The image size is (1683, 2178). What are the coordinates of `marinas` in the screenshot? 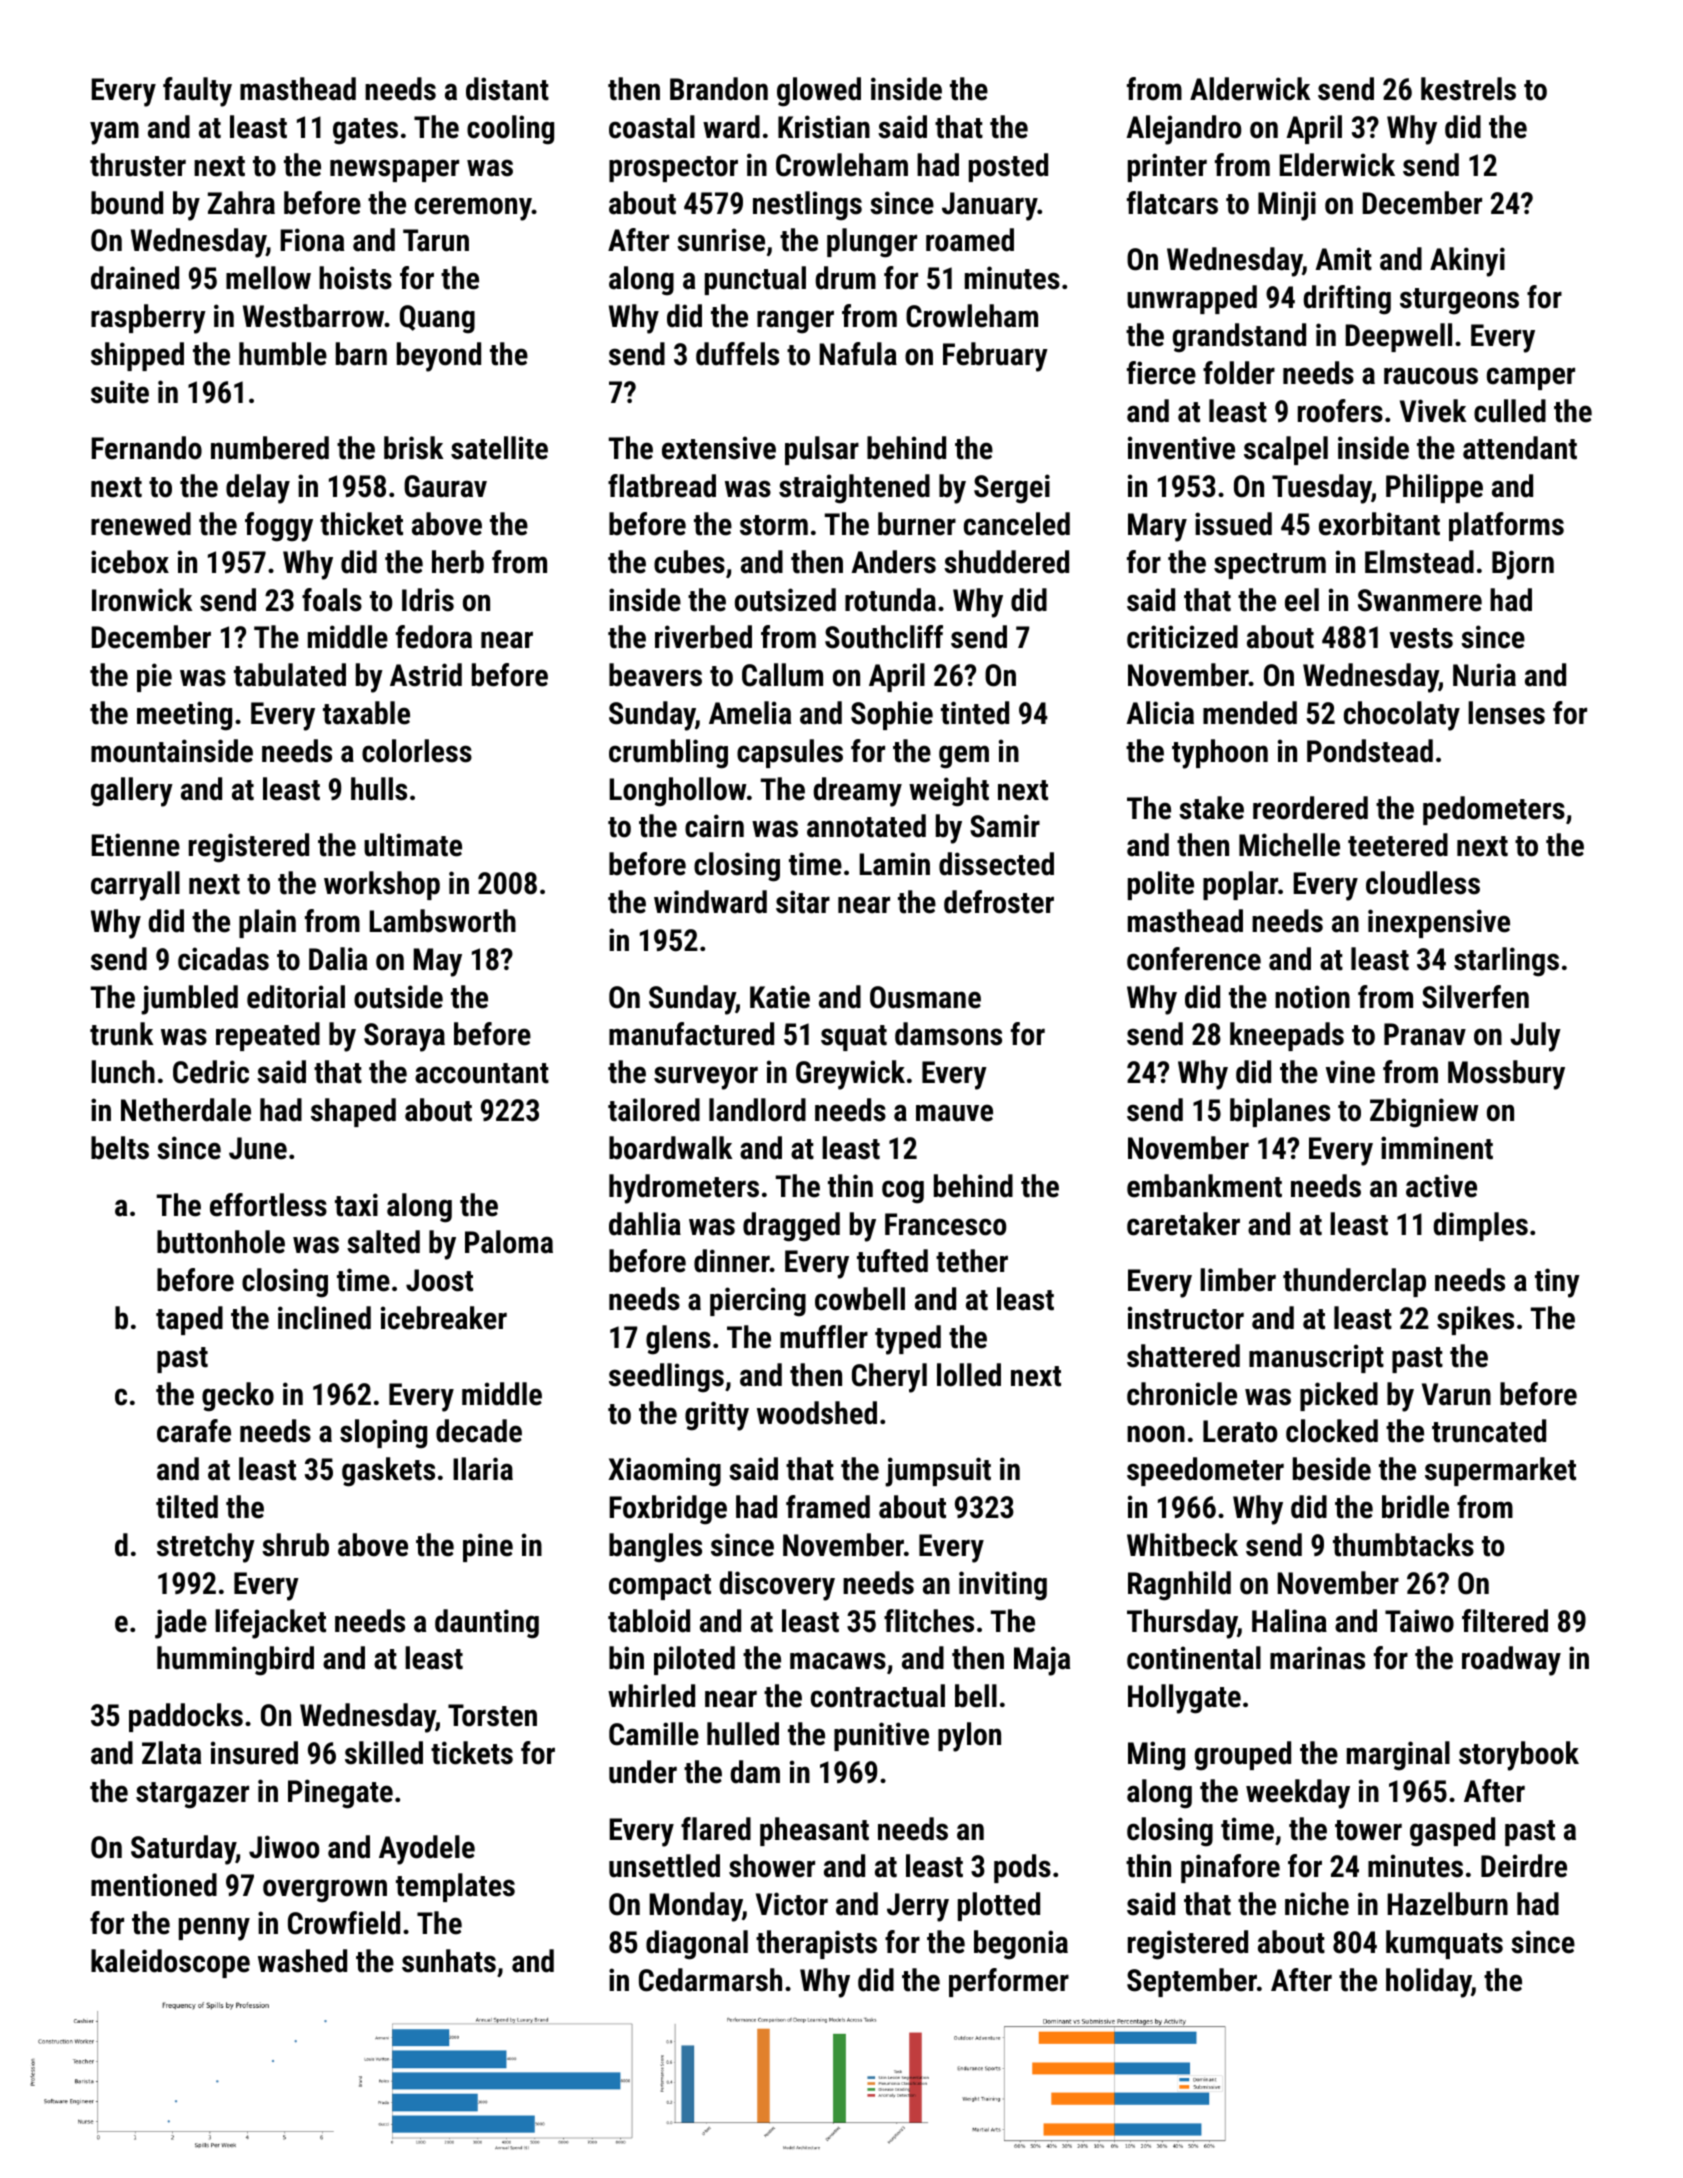 It's located at (1317, 1658).
